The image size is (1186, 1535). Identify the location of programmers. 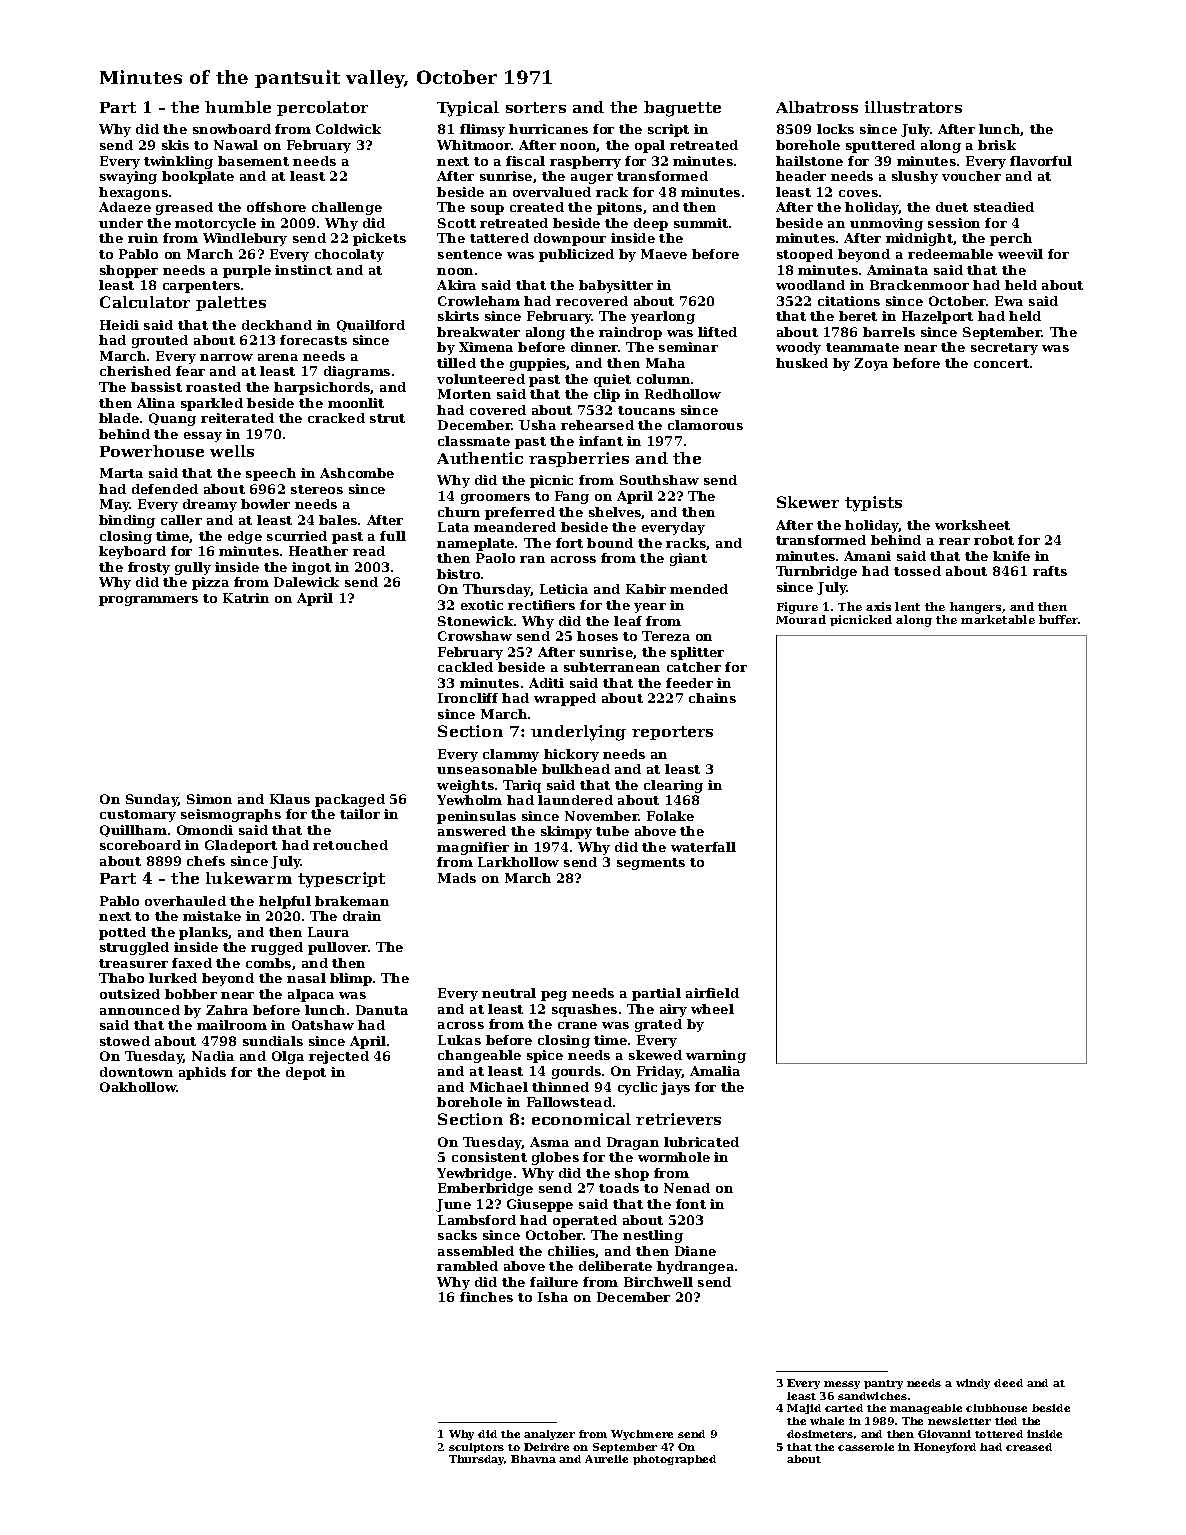
(148, 601).
